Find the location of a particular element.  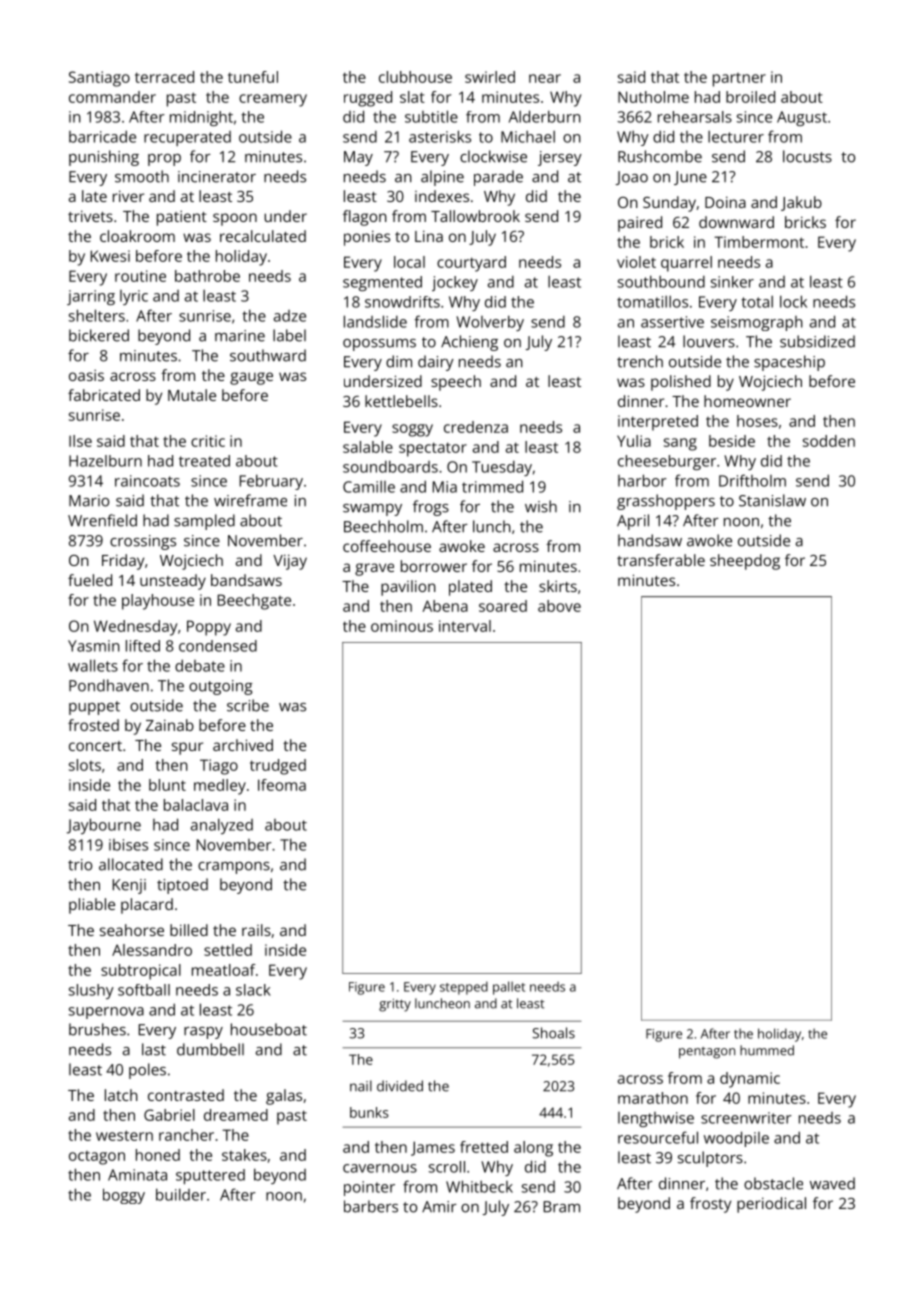

slack is located at coordinates (253, 990).
